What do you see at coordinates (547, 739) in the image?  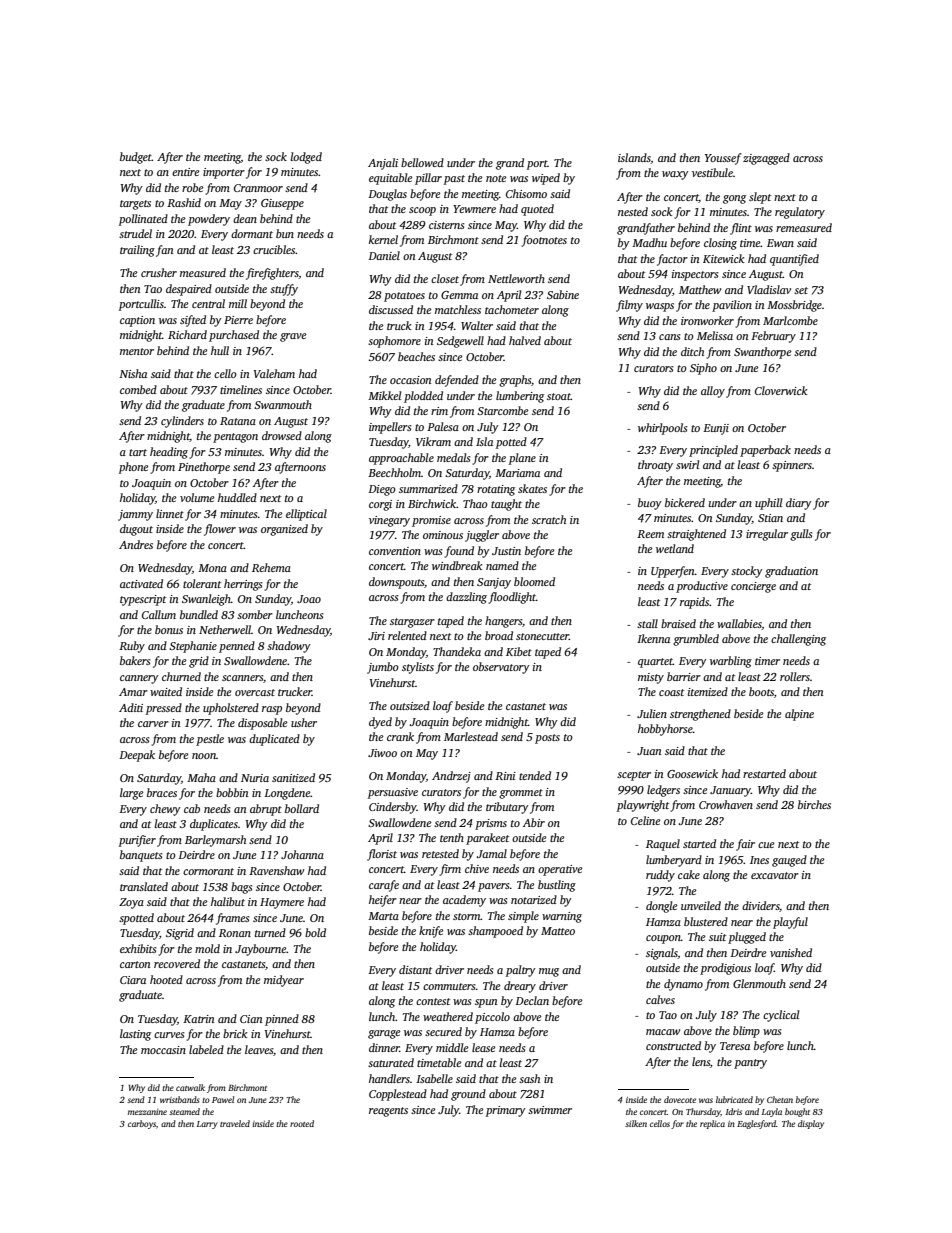 I see `posts` at bounding box center [547, 739].
